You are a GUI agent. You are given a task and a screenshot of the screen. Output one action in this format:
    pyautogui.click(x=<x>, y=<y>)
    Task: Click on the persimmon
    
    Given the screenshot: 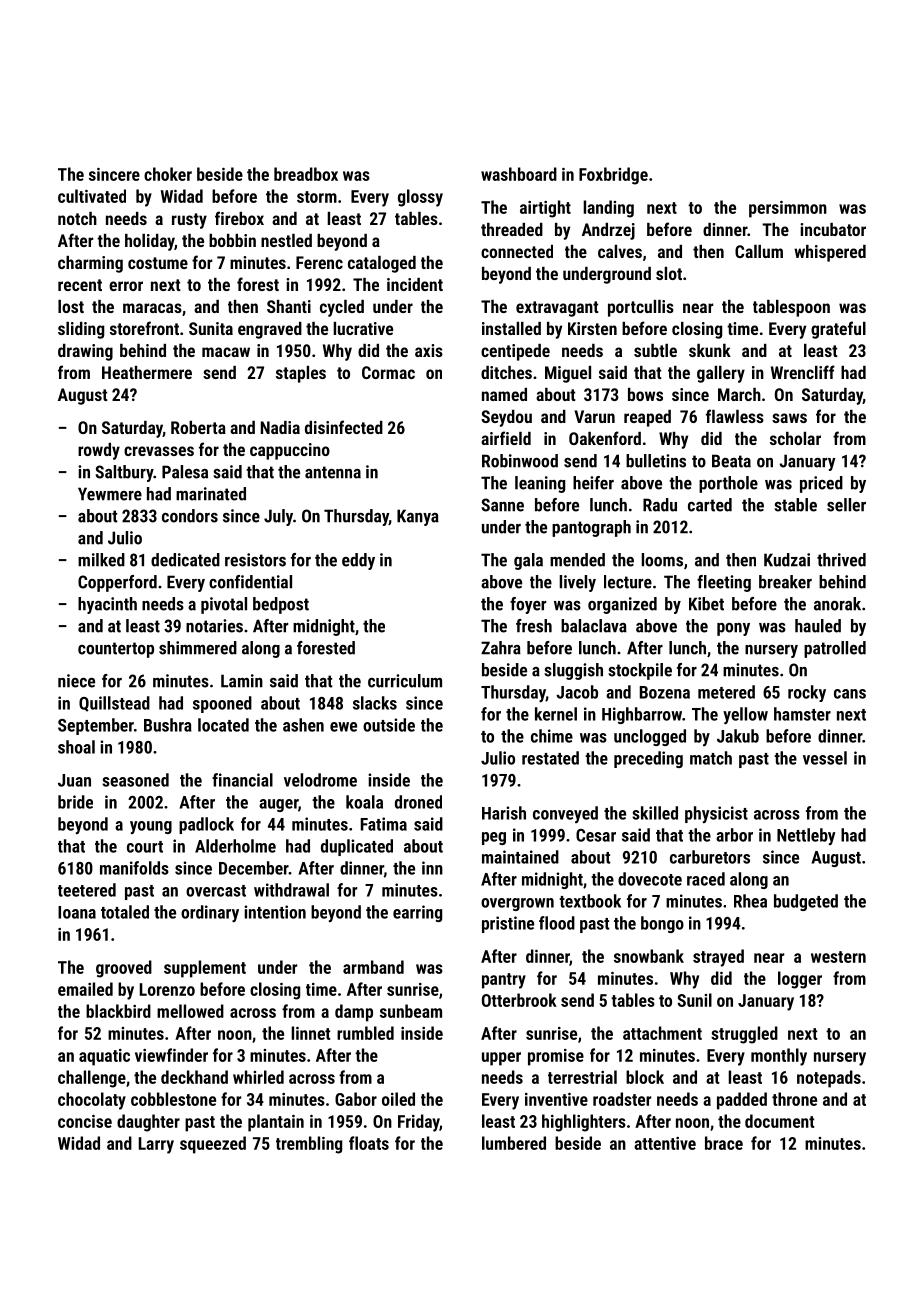 What is the action you would take?
    pyautogui.click(x=788, y=209)
